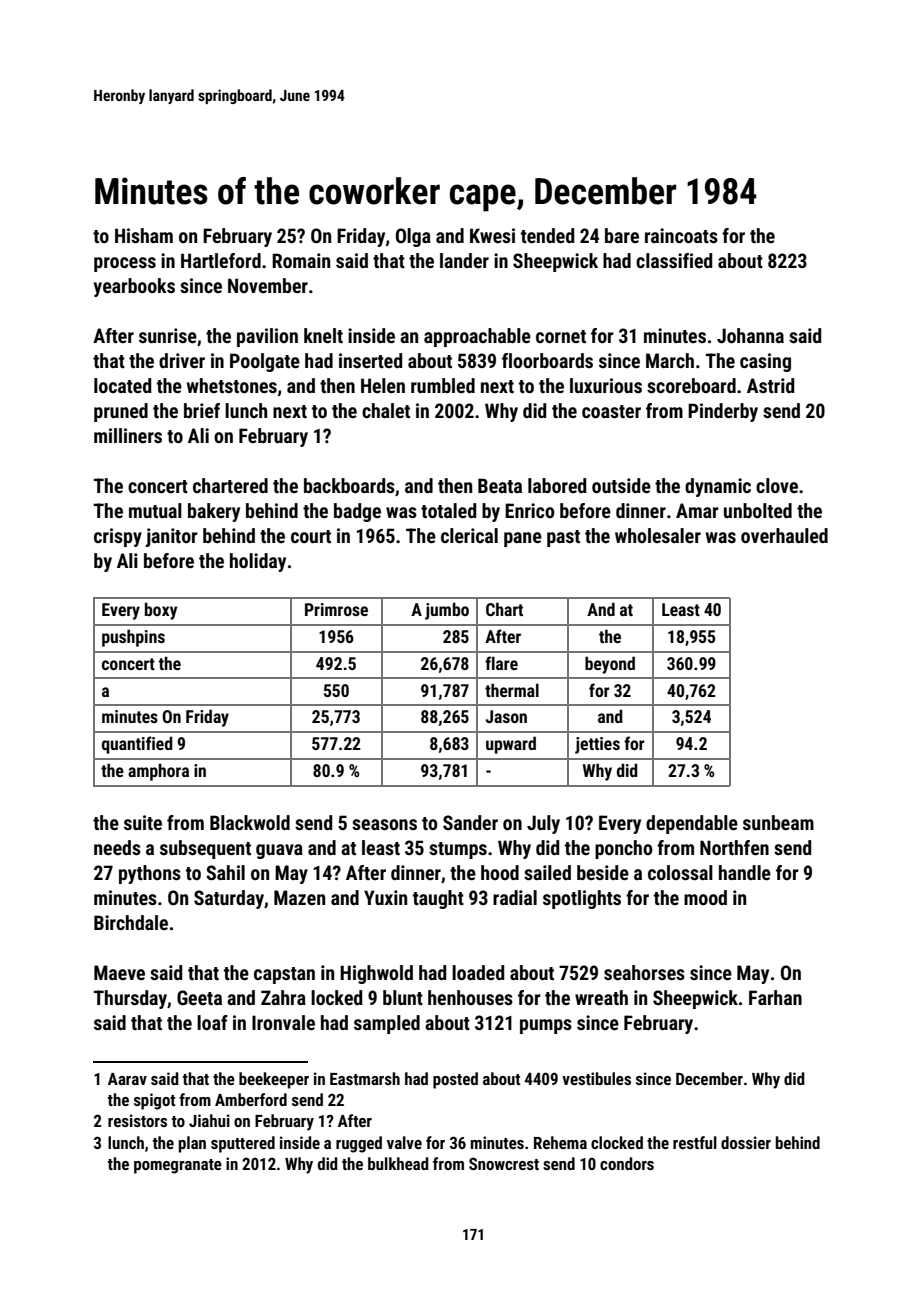 This screenshot has height=1311, width=924. I want to click on past, so click(563, 538).
